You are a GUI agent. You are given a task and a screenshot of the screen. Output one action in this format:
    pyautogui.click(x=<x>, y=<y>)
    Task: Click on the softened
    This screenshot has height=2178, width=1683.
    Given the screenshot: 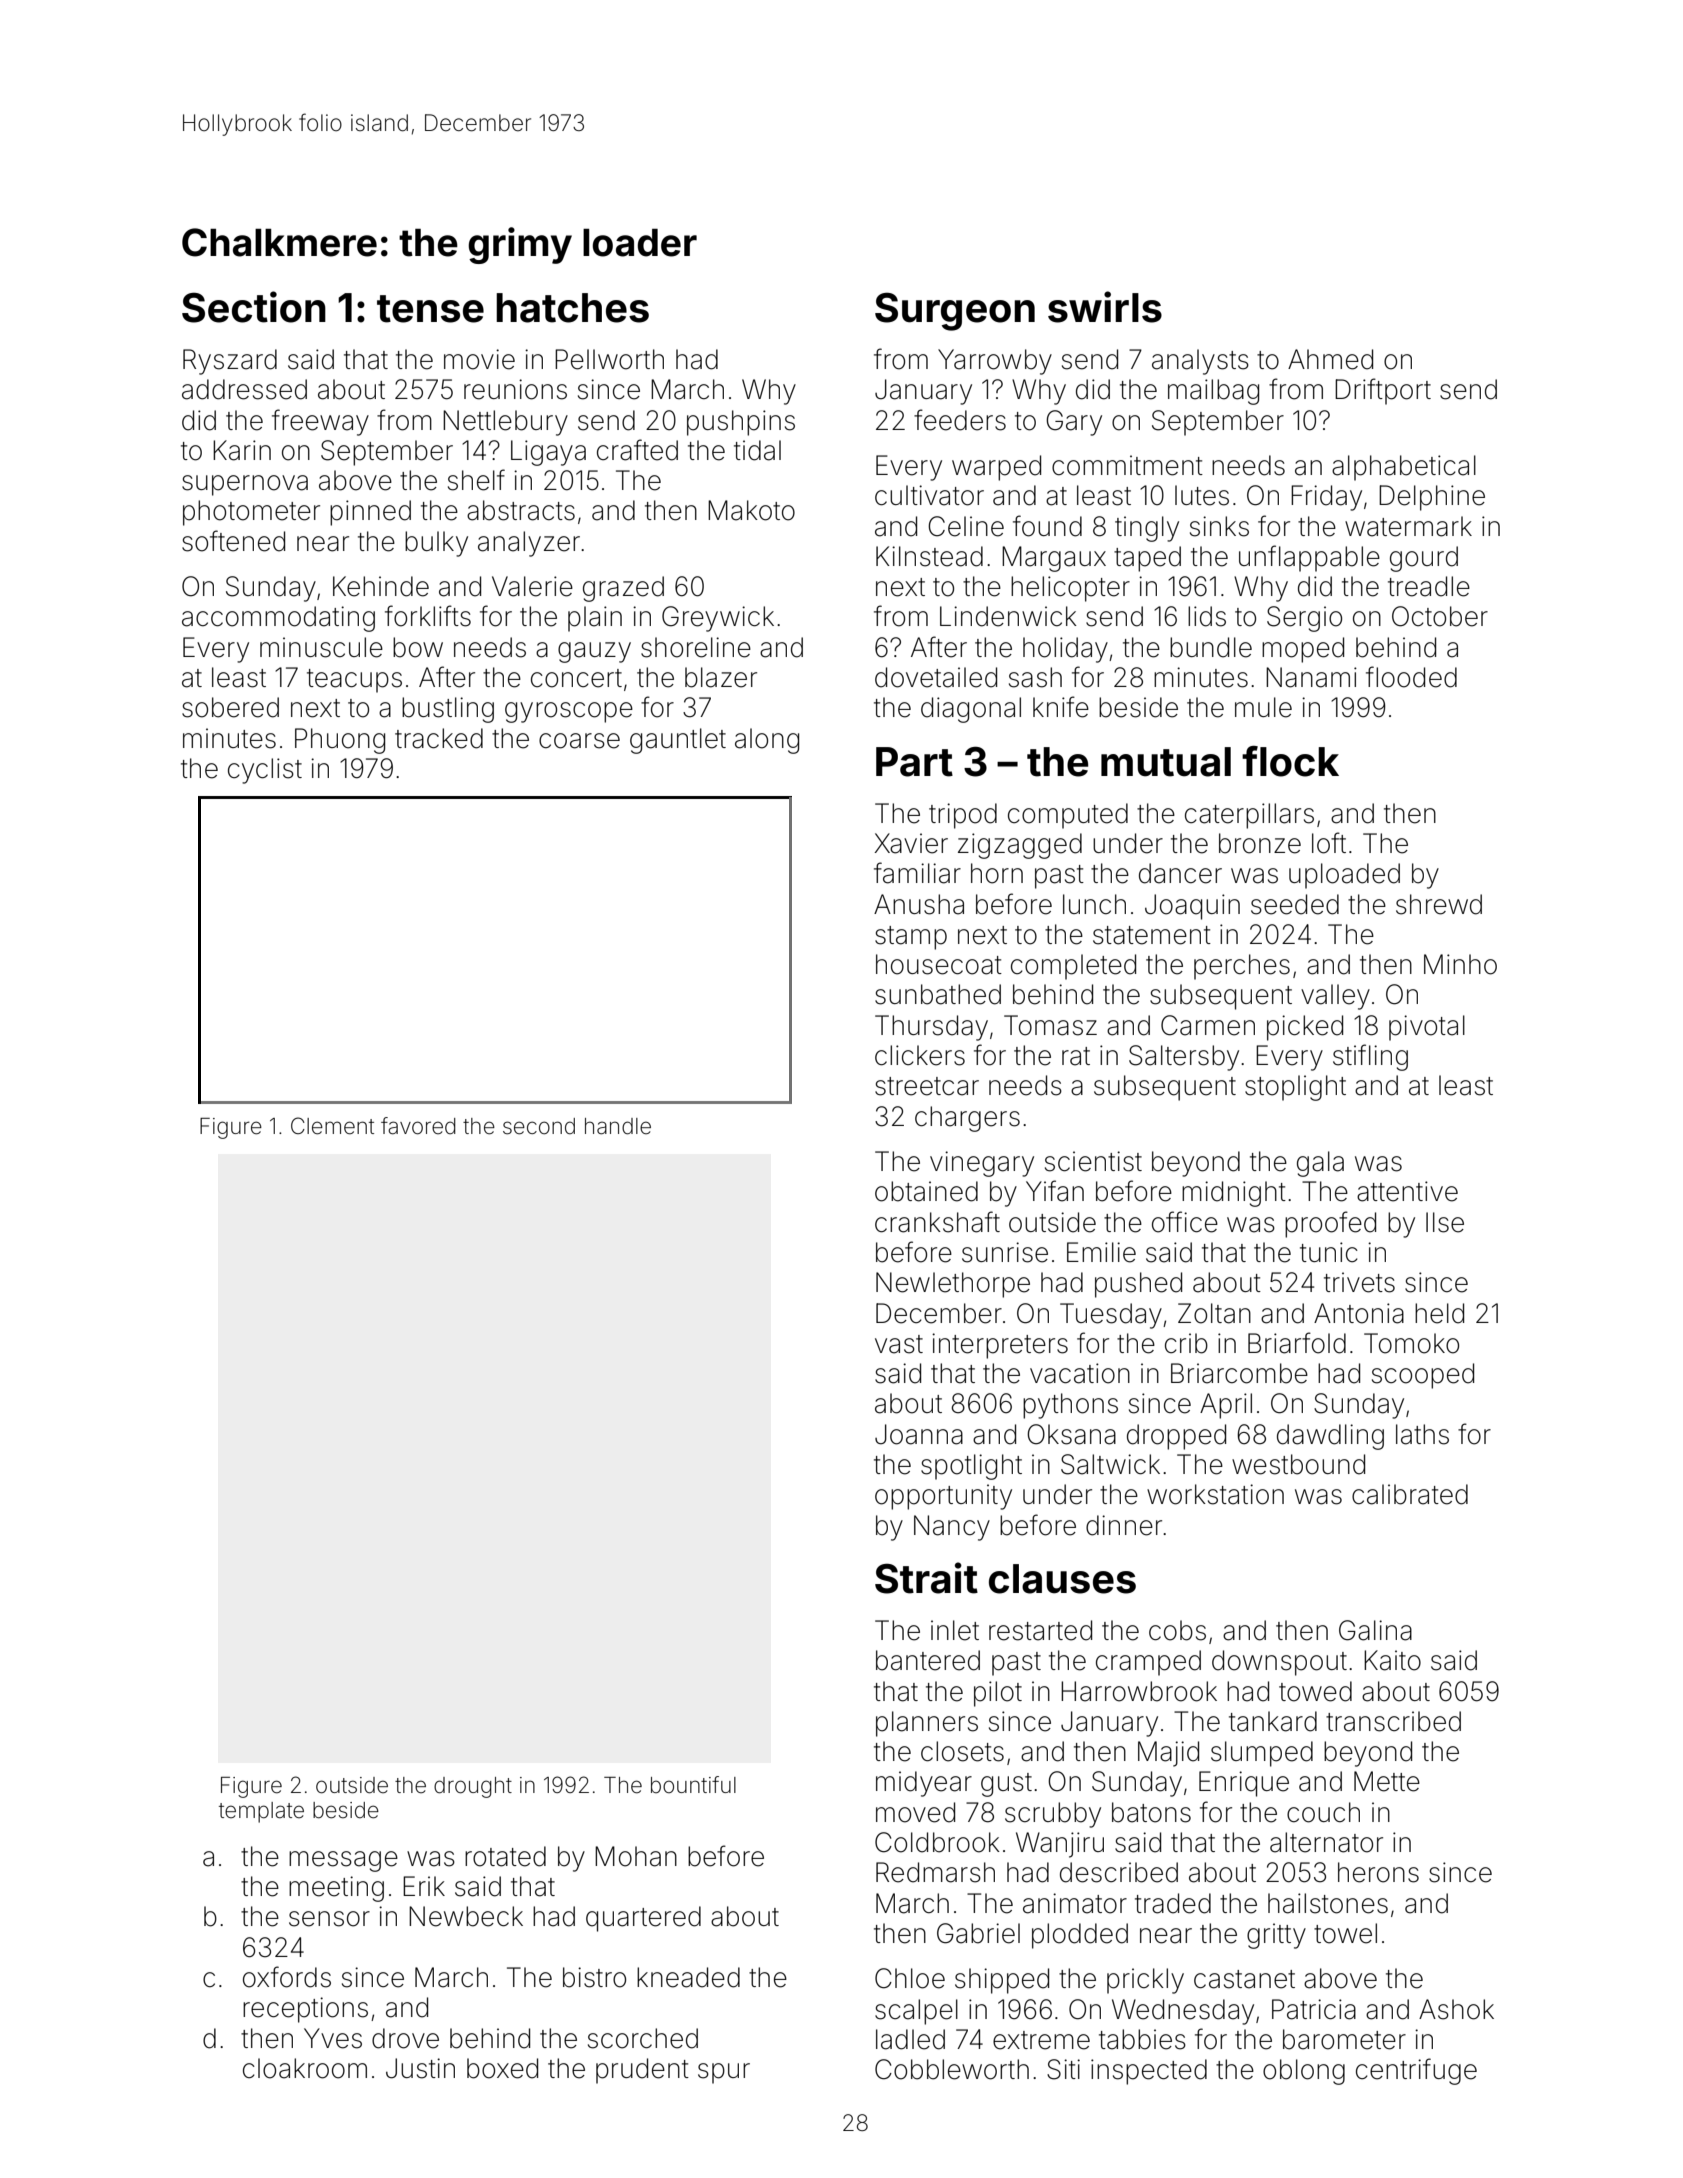 What is the action you would take?
    pyautogui.click(x=233, y=541)
